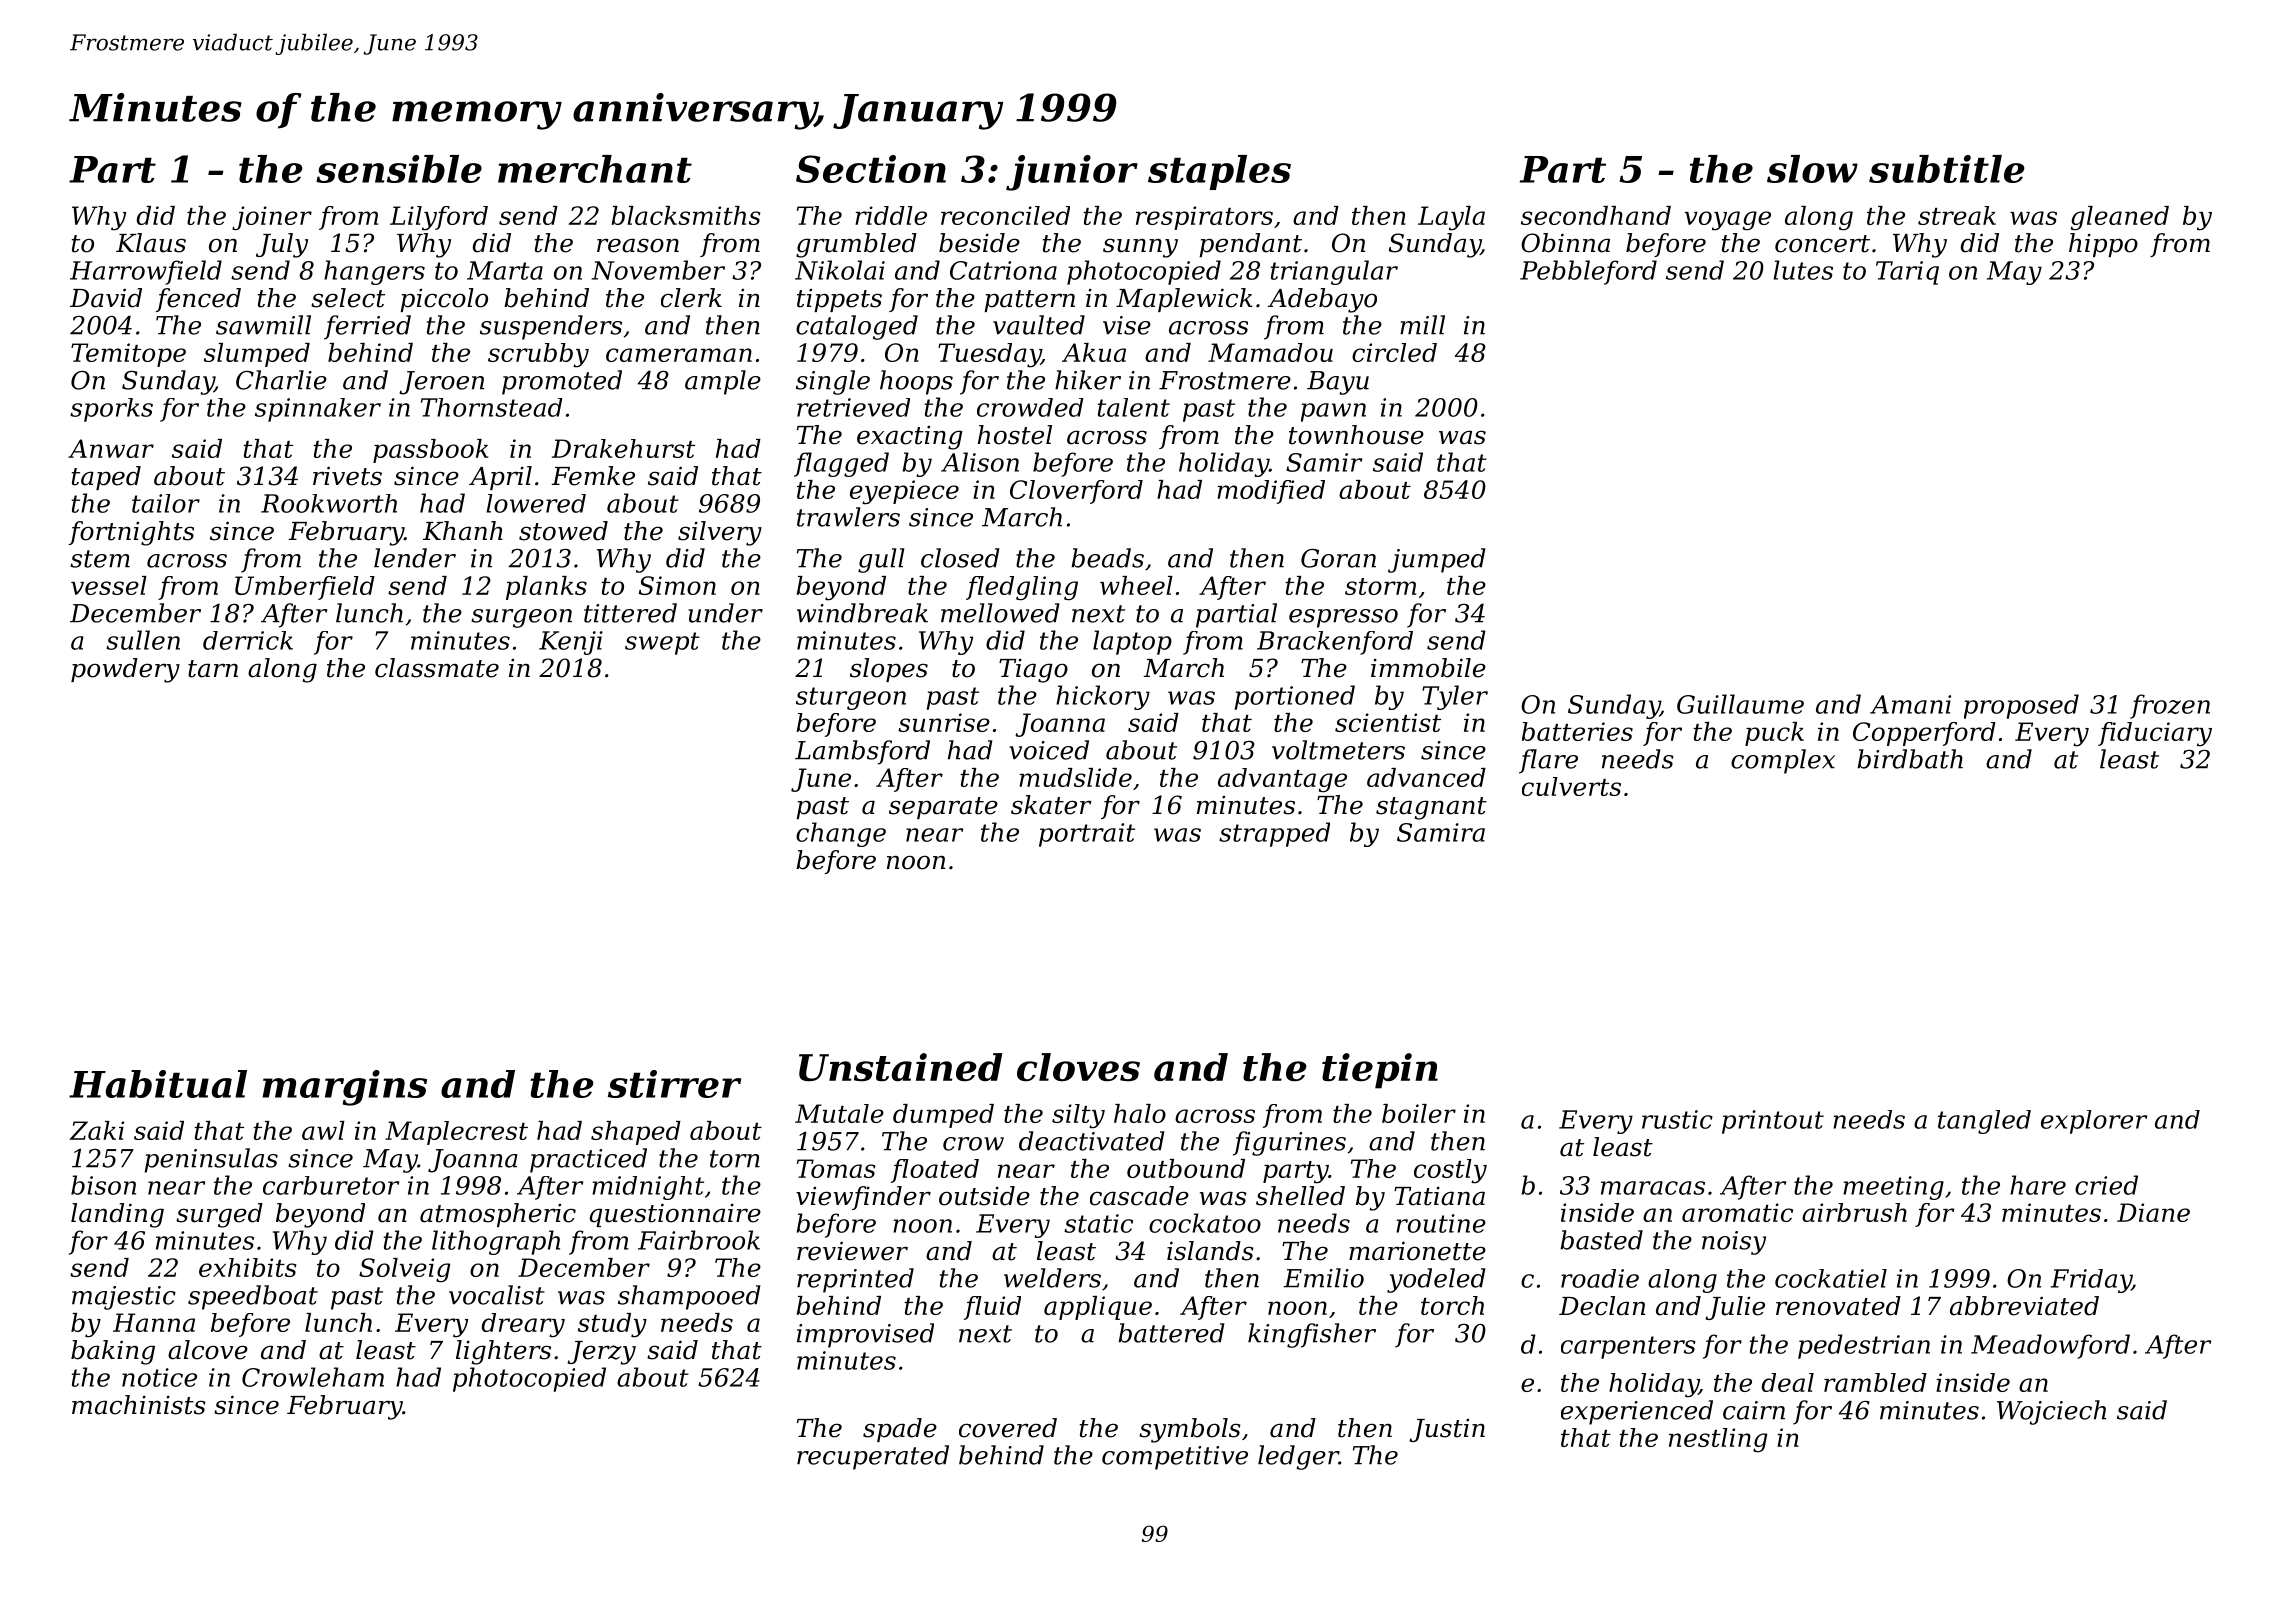 This document has height=1614, width=2282. Describe the element at coordinates (97, 1130) in the document. I see `Zaki` at that location.
